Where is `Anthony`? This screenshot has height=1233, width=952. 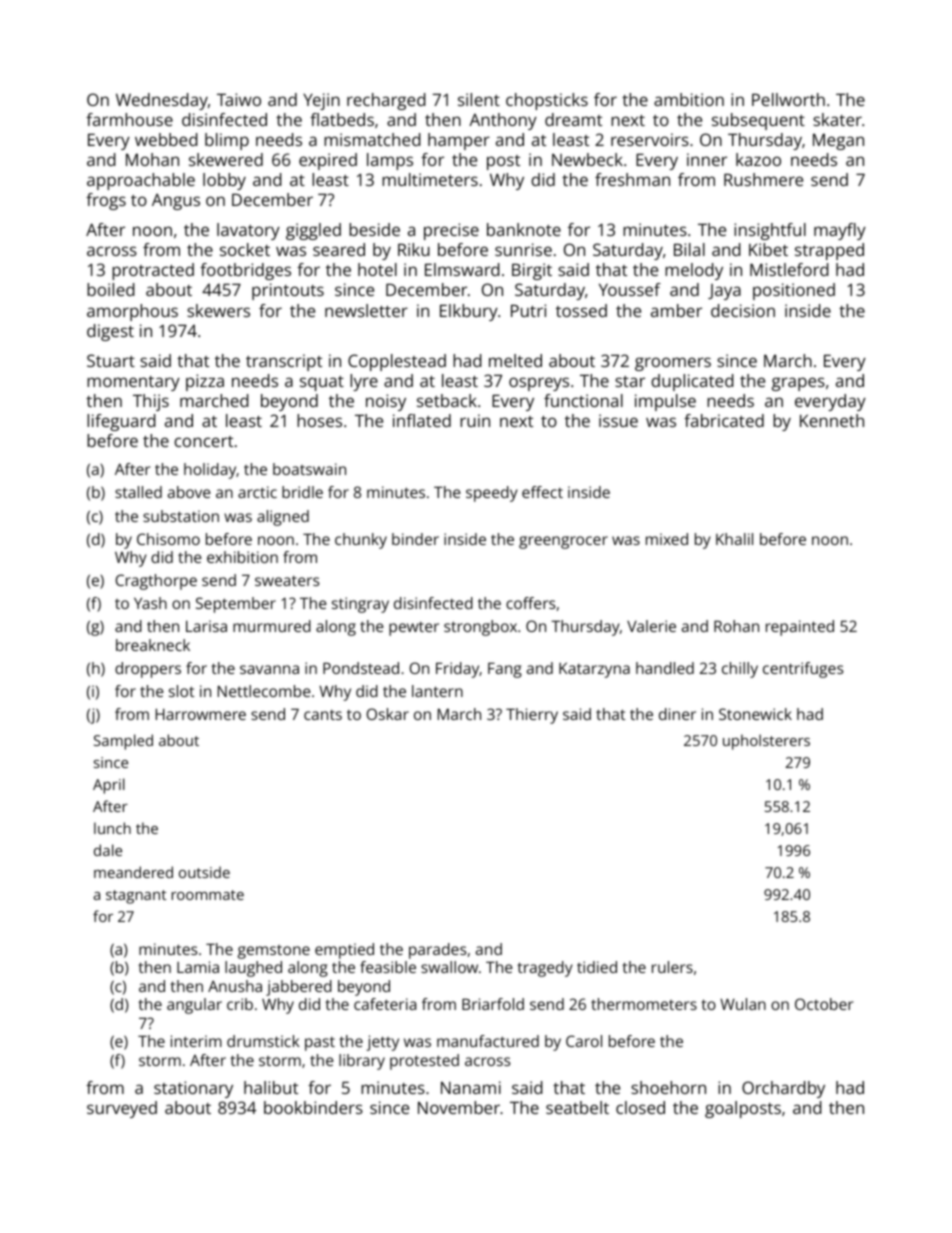 Anthony is located at coordinates (503, 121).
